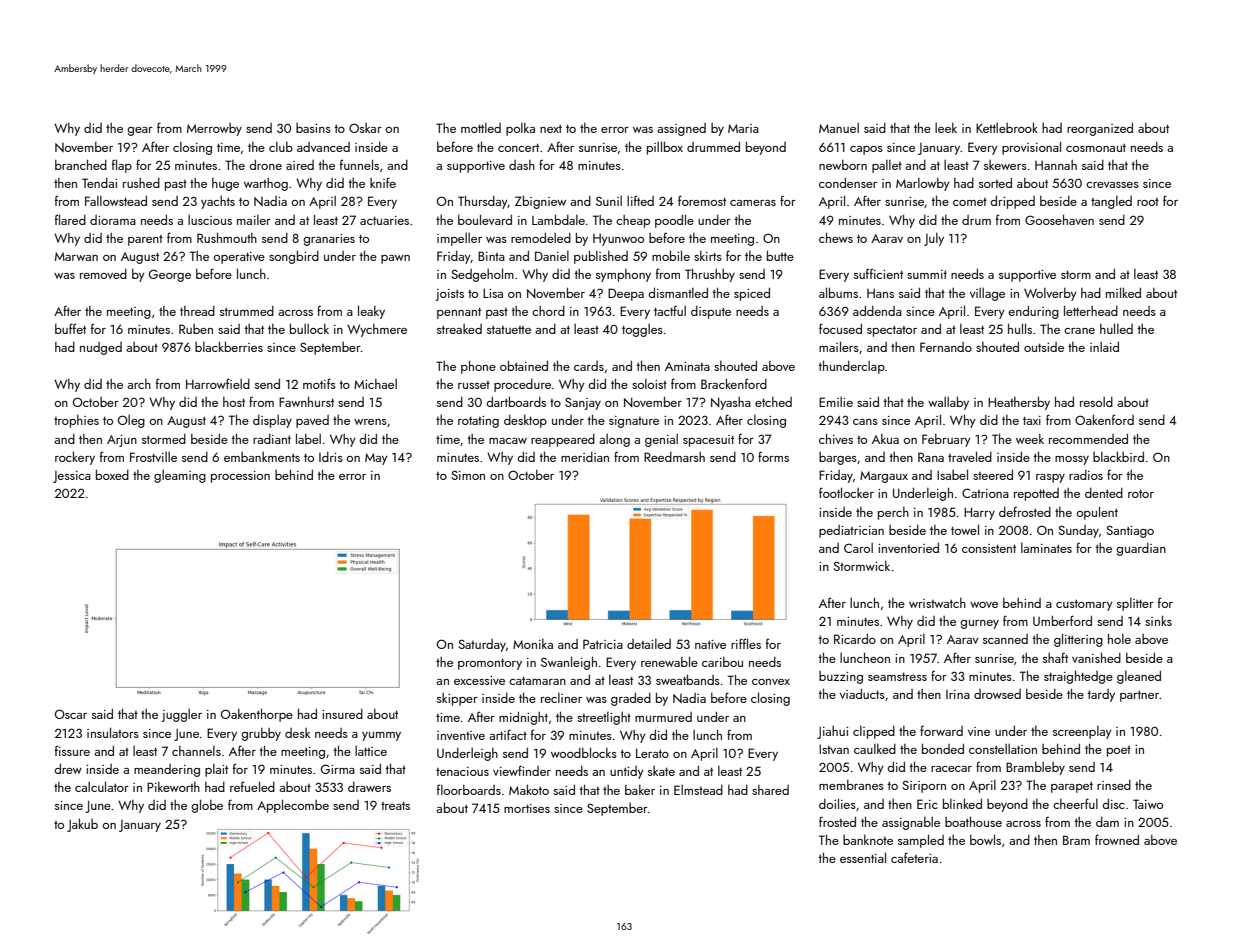  What do you see at coordinates (181, 715) in the document?
I see `juggler` at bounding box center [181, 715].
